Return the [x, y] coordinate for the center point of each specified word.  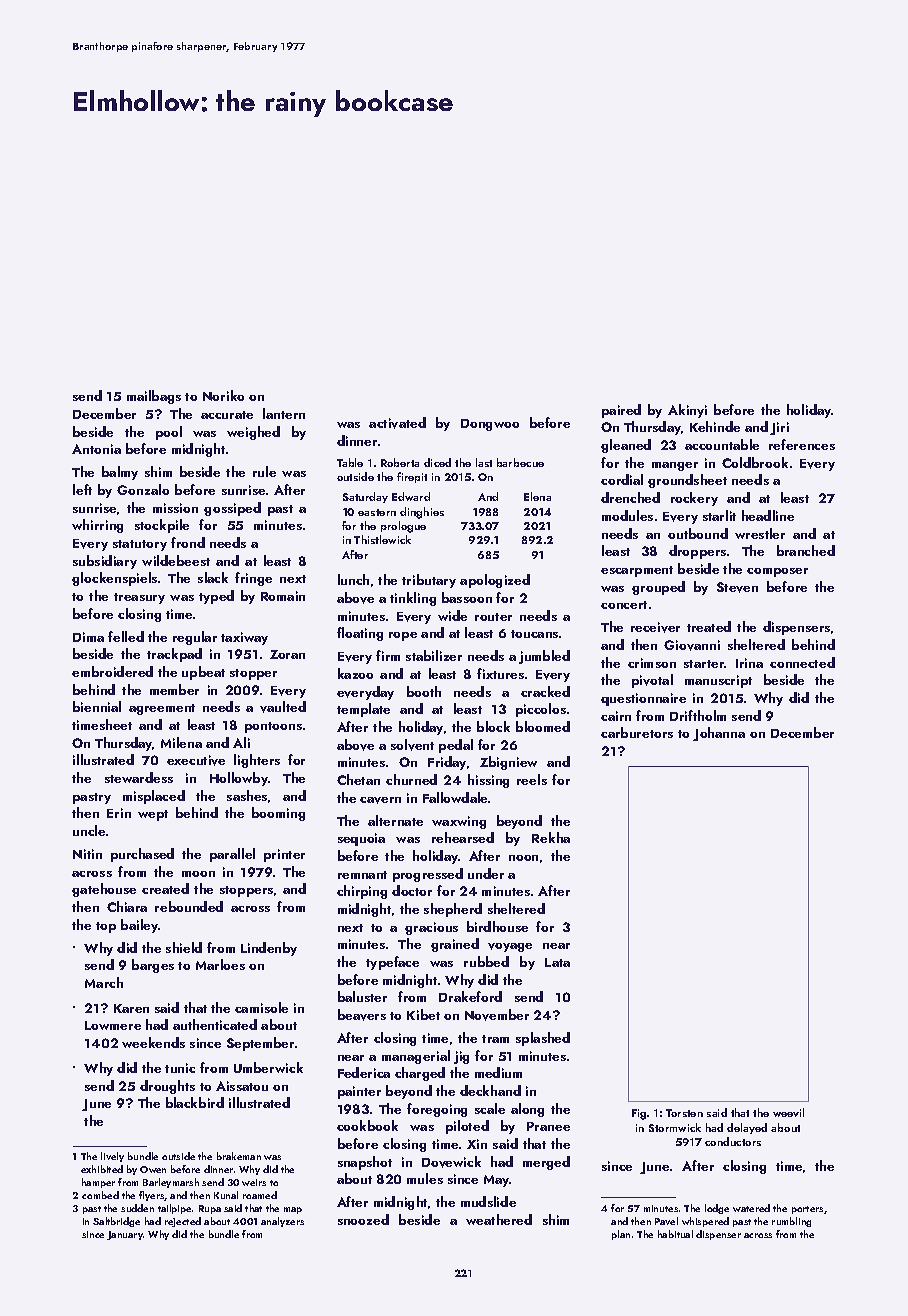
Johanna [719, 734]
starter [704, 664]
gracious [431, 928]
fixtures [500, 673]
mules [425, 1178]
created [165, 888]
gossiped [232, 509]
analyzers [282, 1222]
